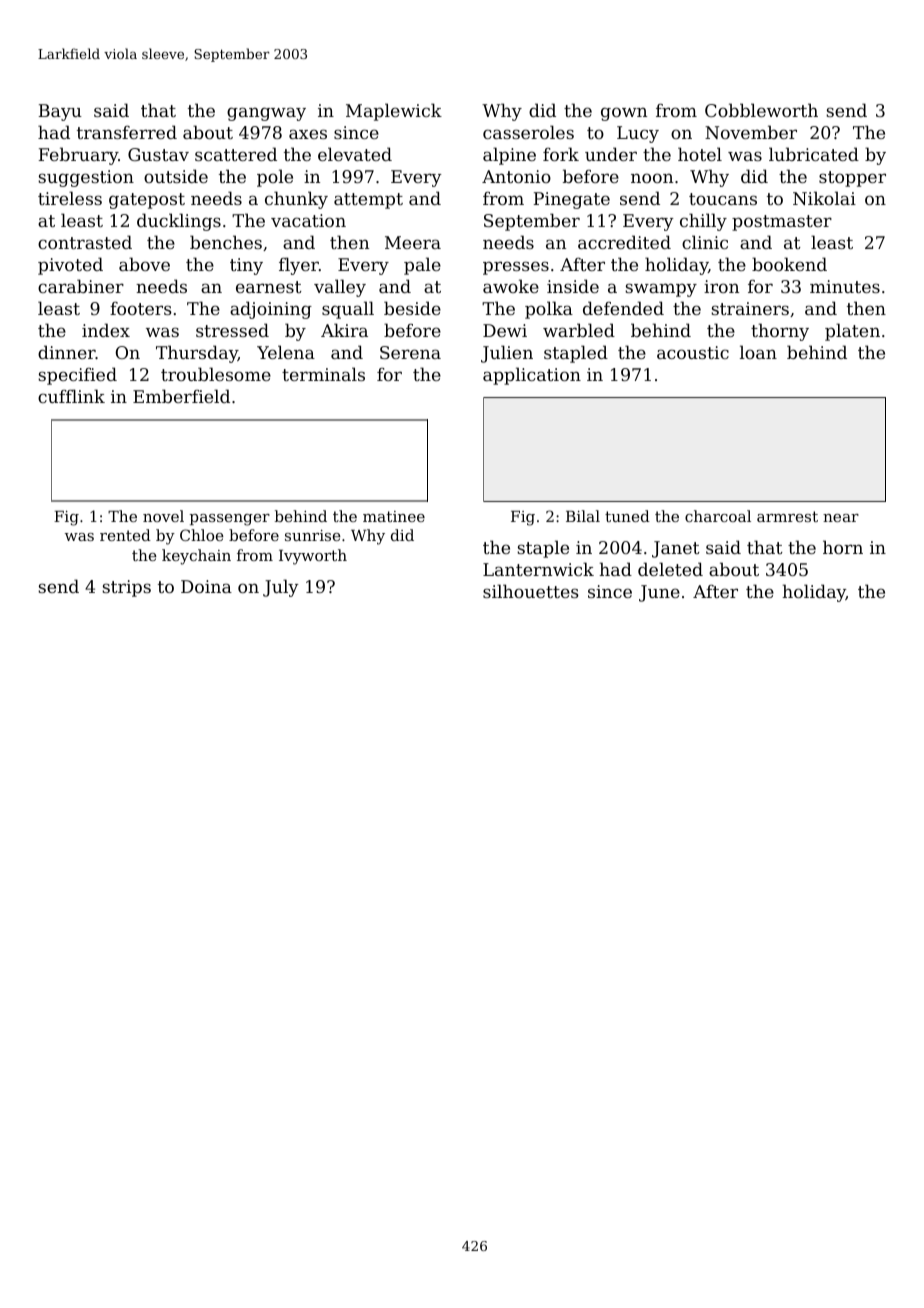 This screenshot has height=1308, width=924. Describe the element at coordinates (81, 286) in the screenshot. I see `carabiner` at that location.
